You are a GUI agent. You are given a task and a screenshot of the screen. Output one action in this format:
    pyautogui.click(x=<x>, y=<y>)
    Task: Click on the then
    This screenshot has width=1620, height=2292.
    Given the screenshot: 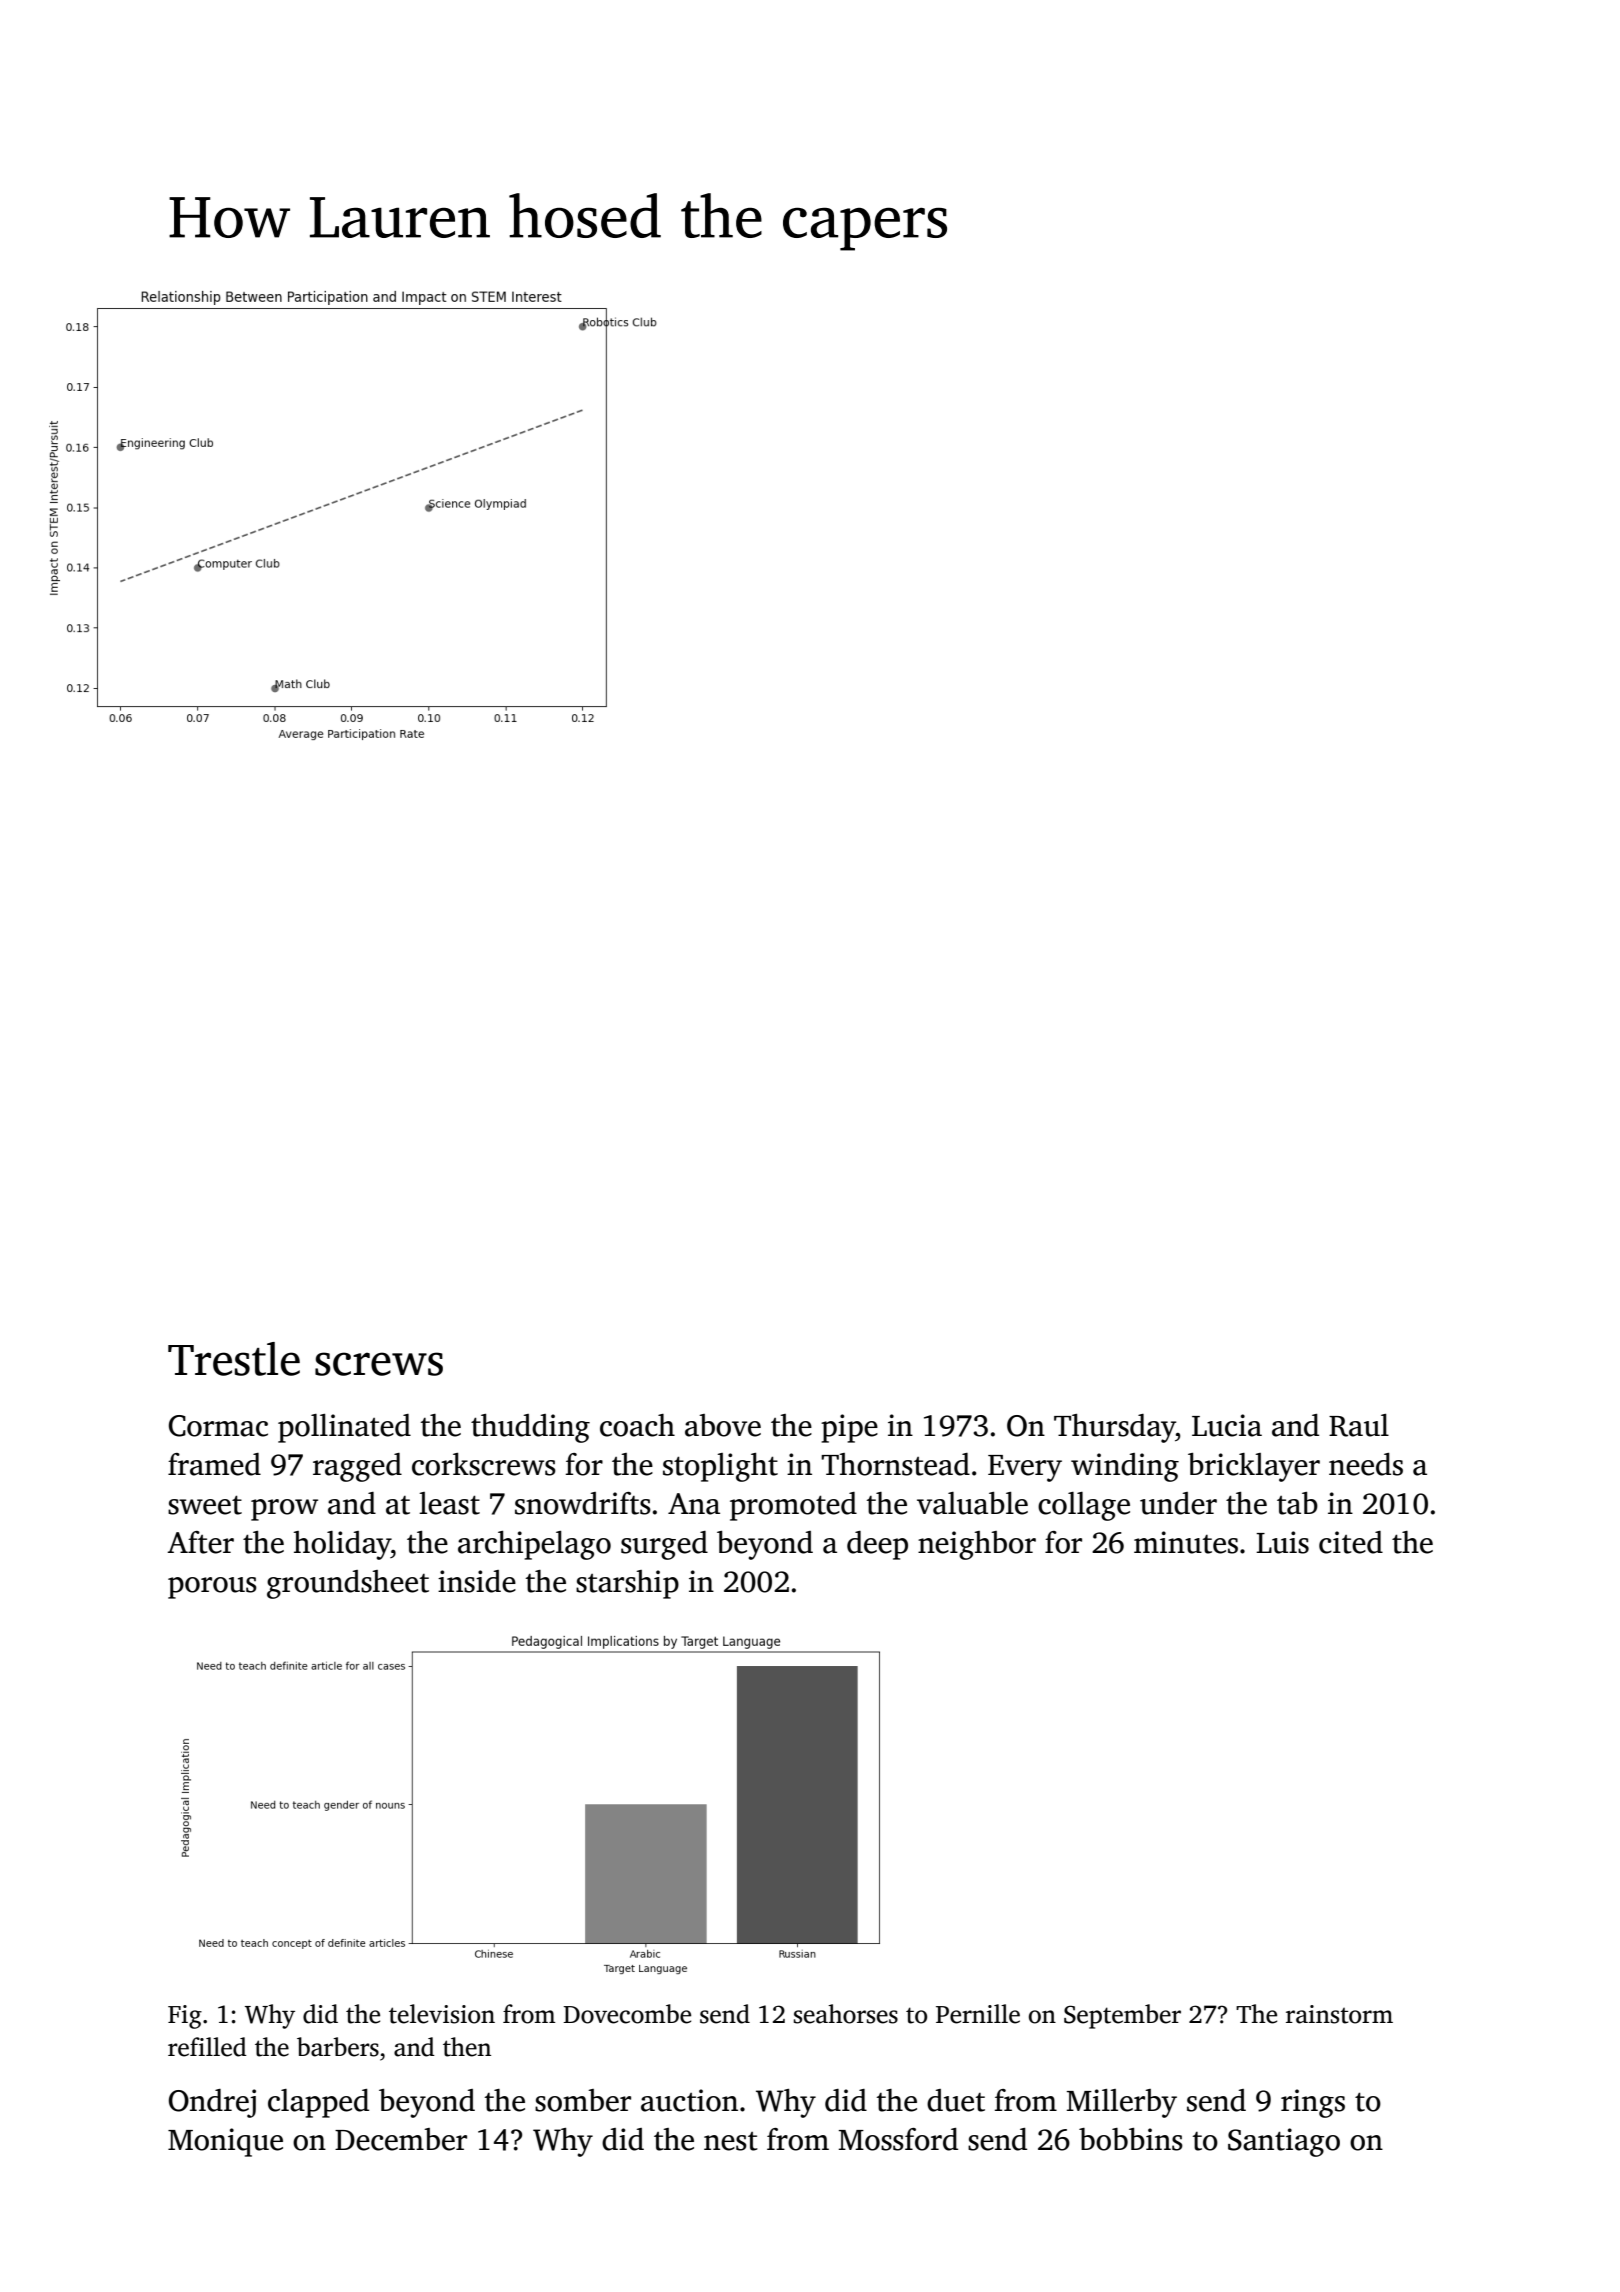 What is the action you would take?
    pyautogui.click(x=467, y=2047)
